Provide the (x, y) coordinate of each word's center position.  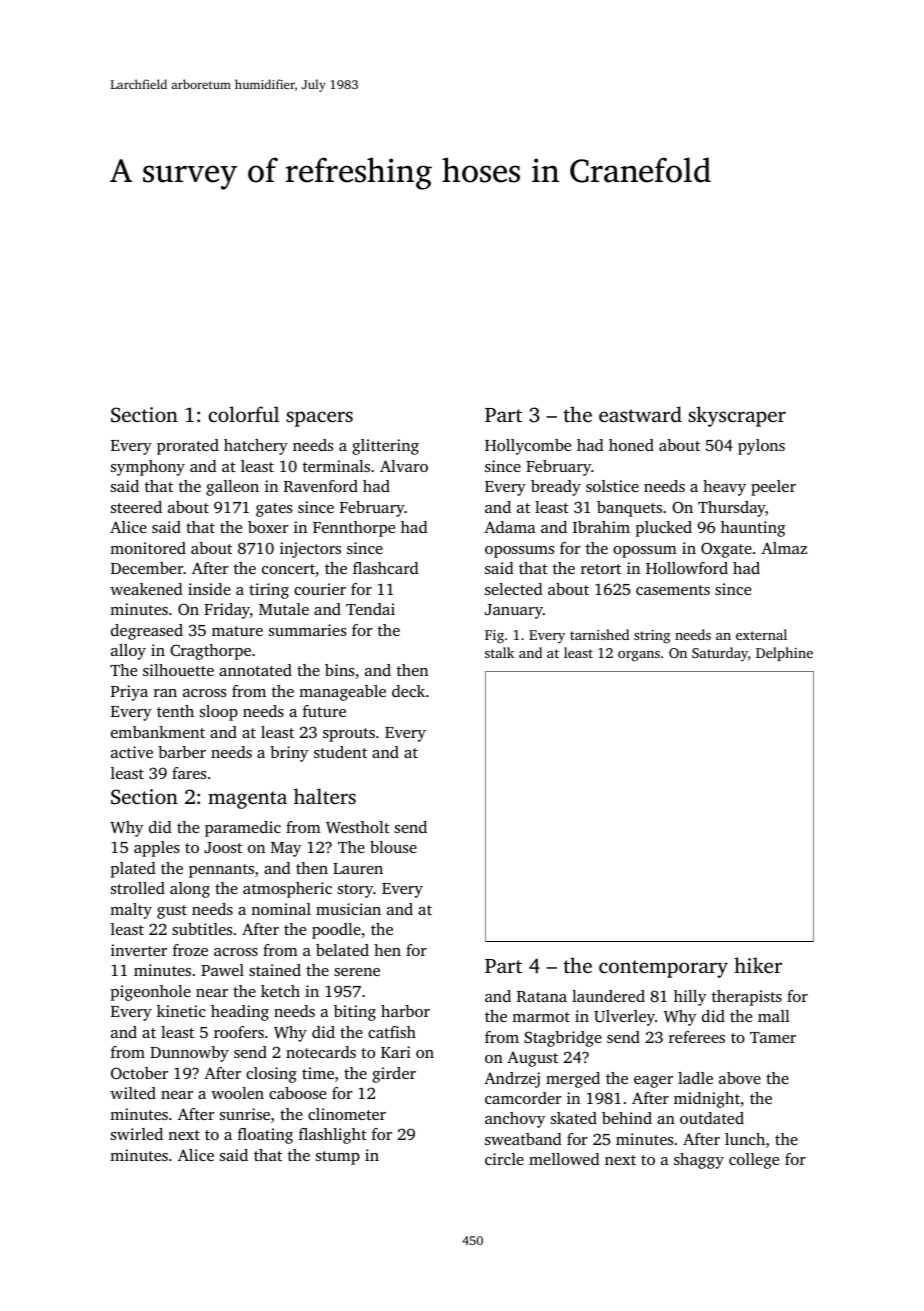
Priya (129, 693)
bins (339, 670)
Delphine (784, 654)
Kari (396, 1052)
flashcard (386, 568)
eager (653, 1082)
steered (136, 507)
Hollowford (687, 568)
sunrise (245, 1114)
